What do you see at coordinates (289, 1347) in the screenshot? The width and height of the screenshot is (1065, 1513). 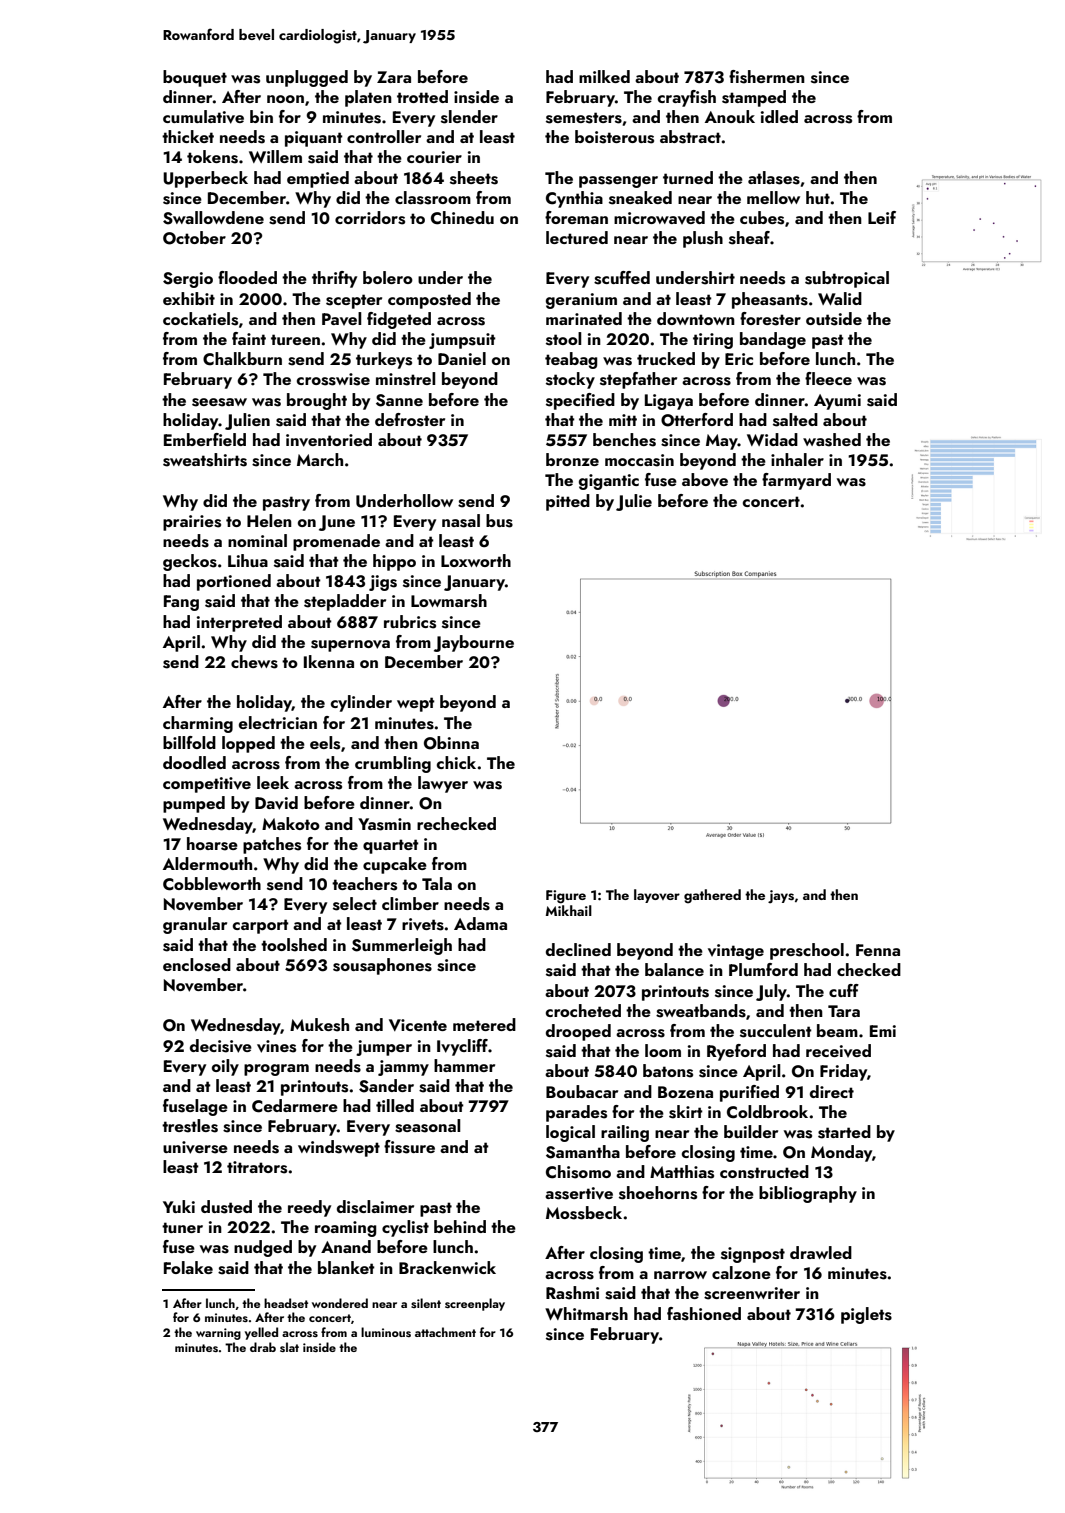 I see `slat` at bounding box center [289, 1347].
